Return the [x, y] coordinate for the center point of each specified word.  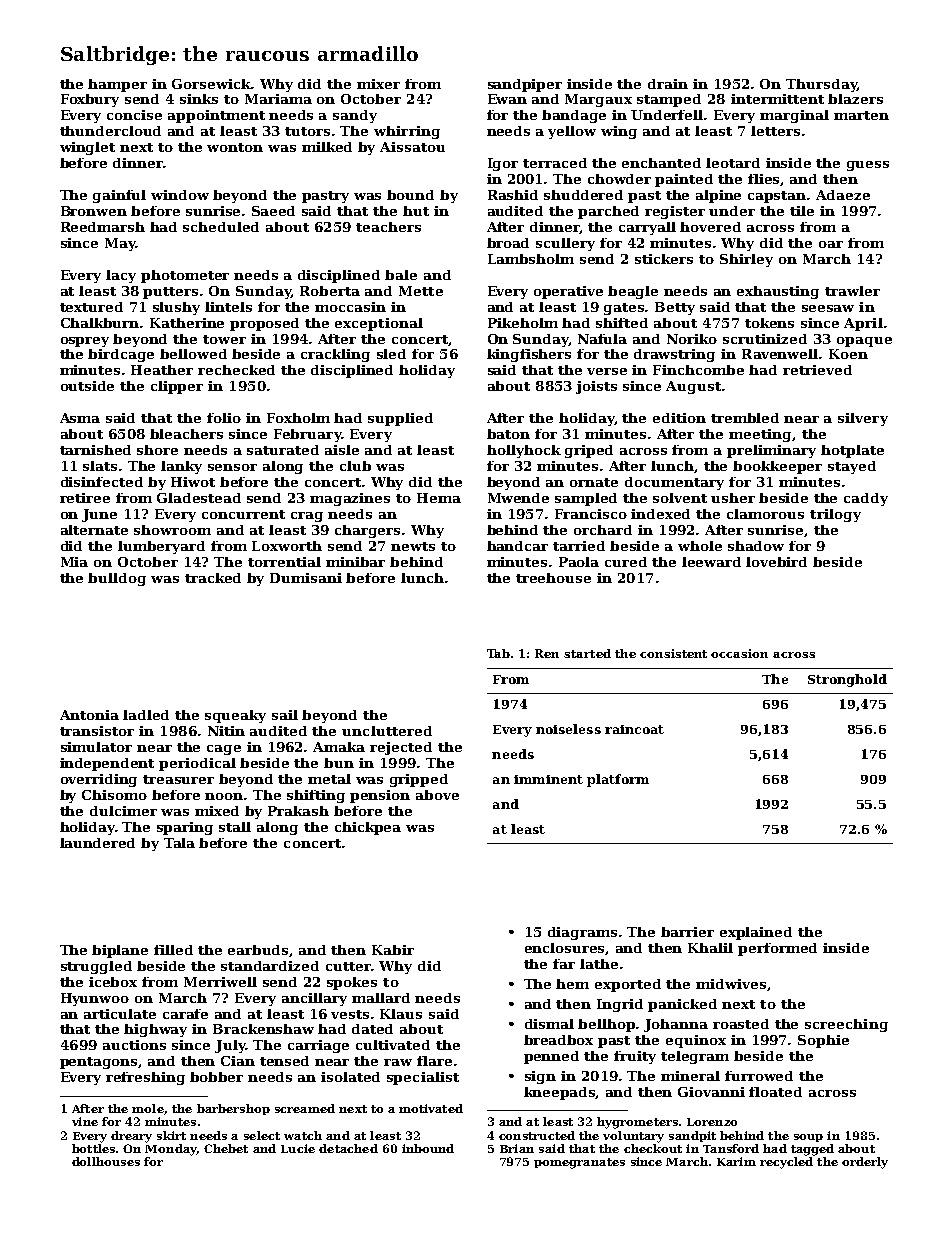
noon [225, 796]
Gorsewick [212, 84]
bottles [93, 1148]
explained [756, 933]
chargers [367, 531]
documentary [674, 483]
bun [339, 763]
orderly [865, 1163]
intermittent [777, 99]
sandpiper [525, 85]
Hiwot [193, 482]
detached [348, 1148]
